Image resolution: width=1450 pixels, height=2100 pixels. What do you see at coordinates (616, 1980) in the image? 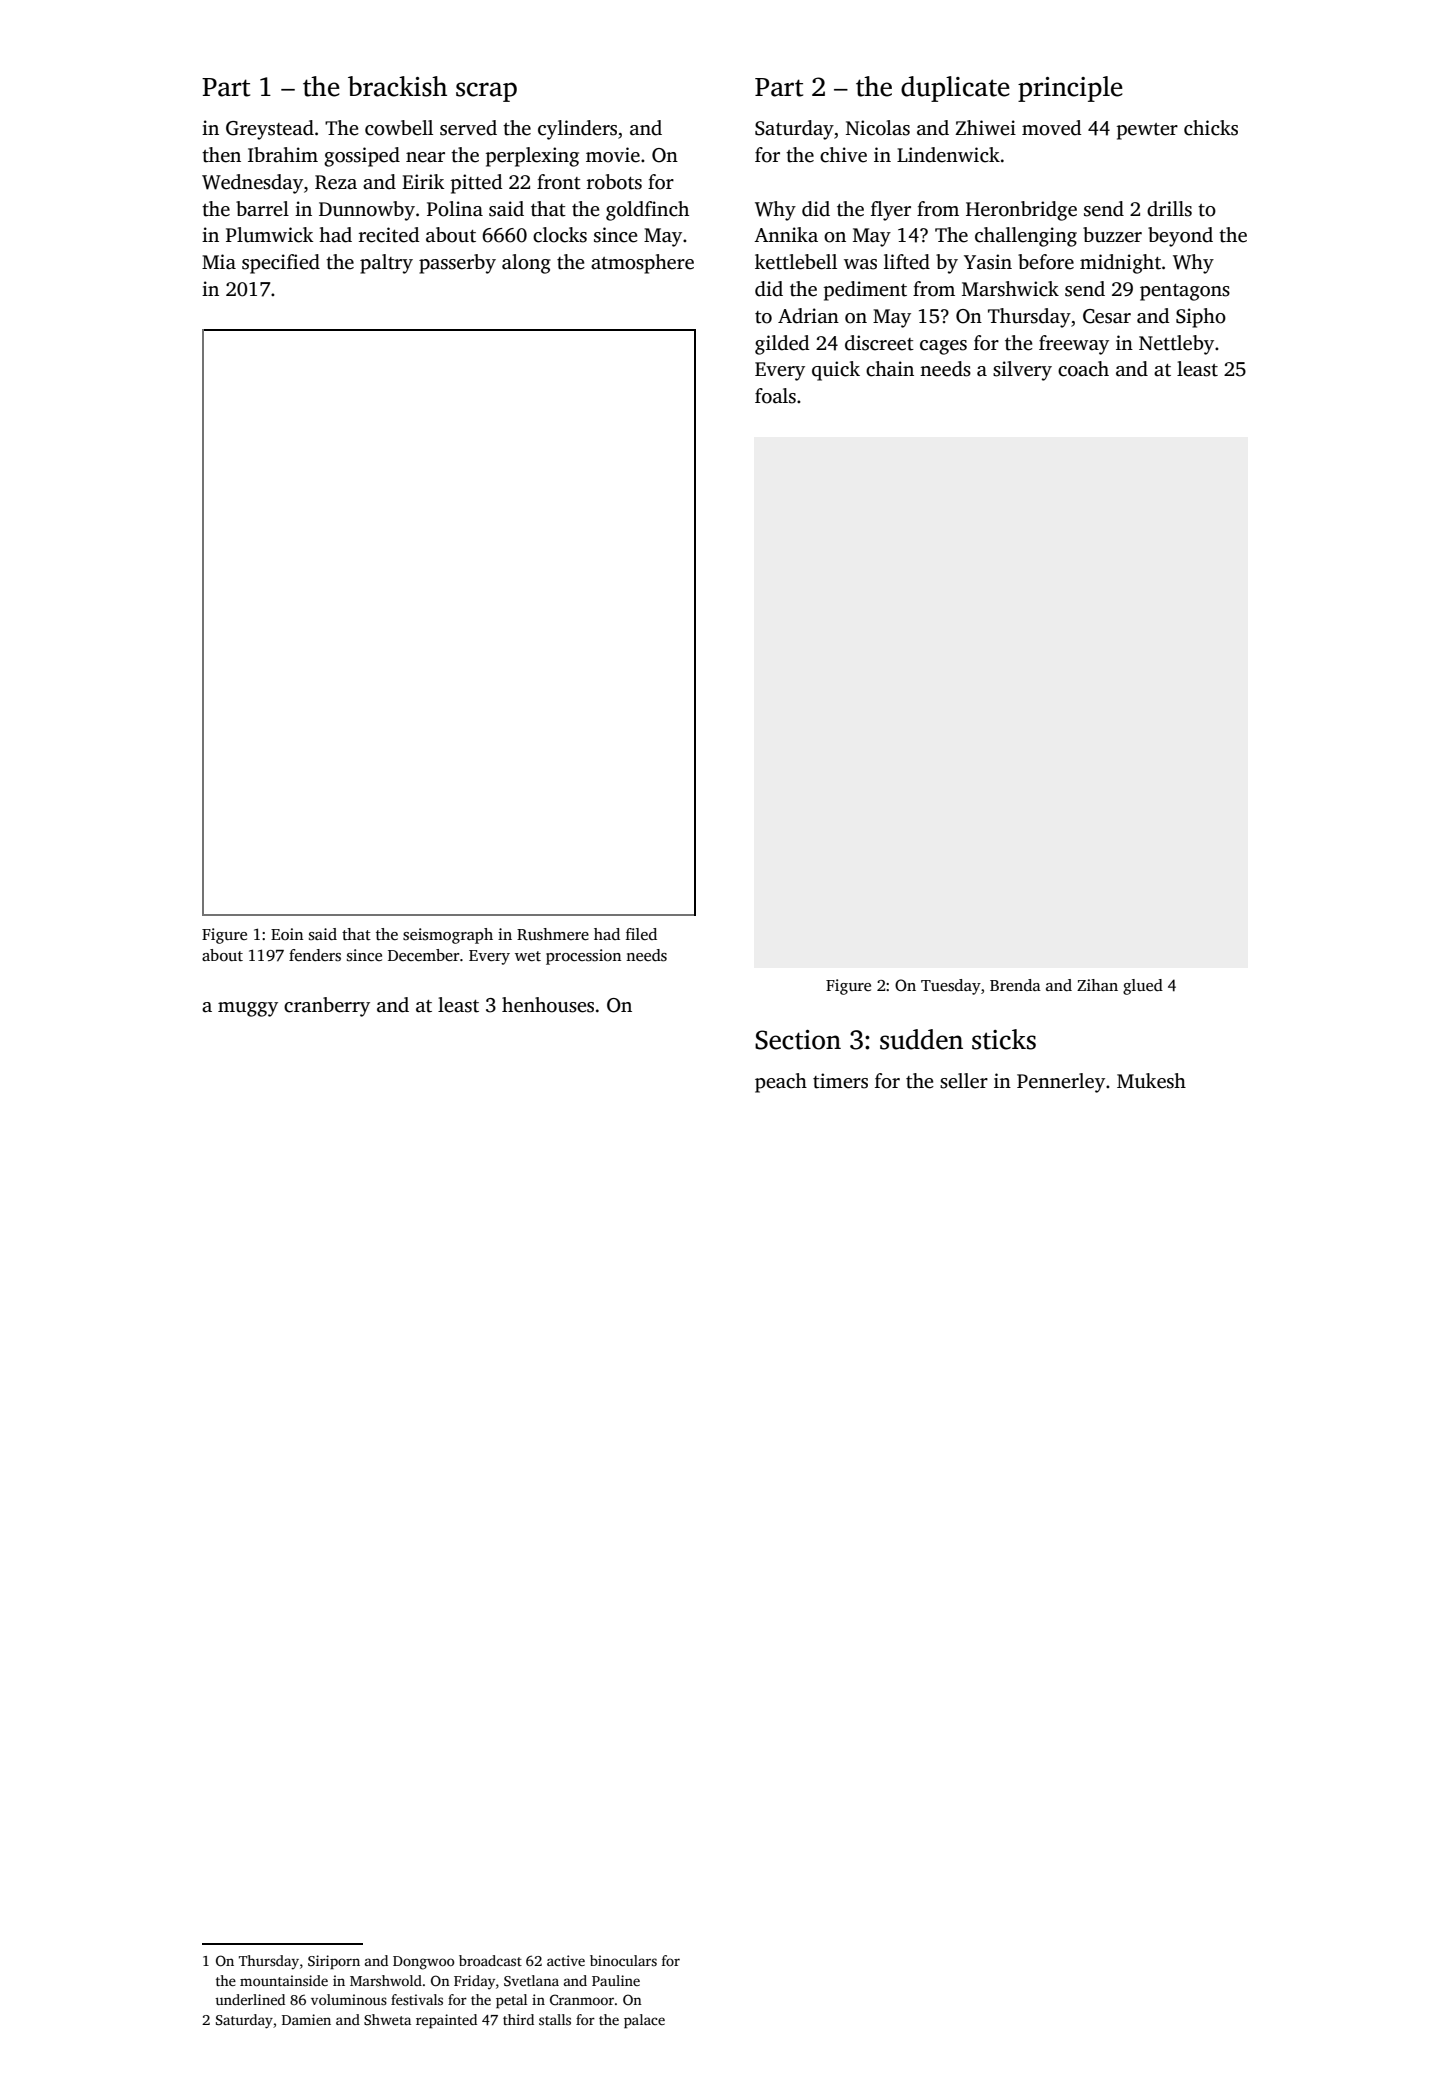
I see `Pauline` at bounding box center [616, 1980].
